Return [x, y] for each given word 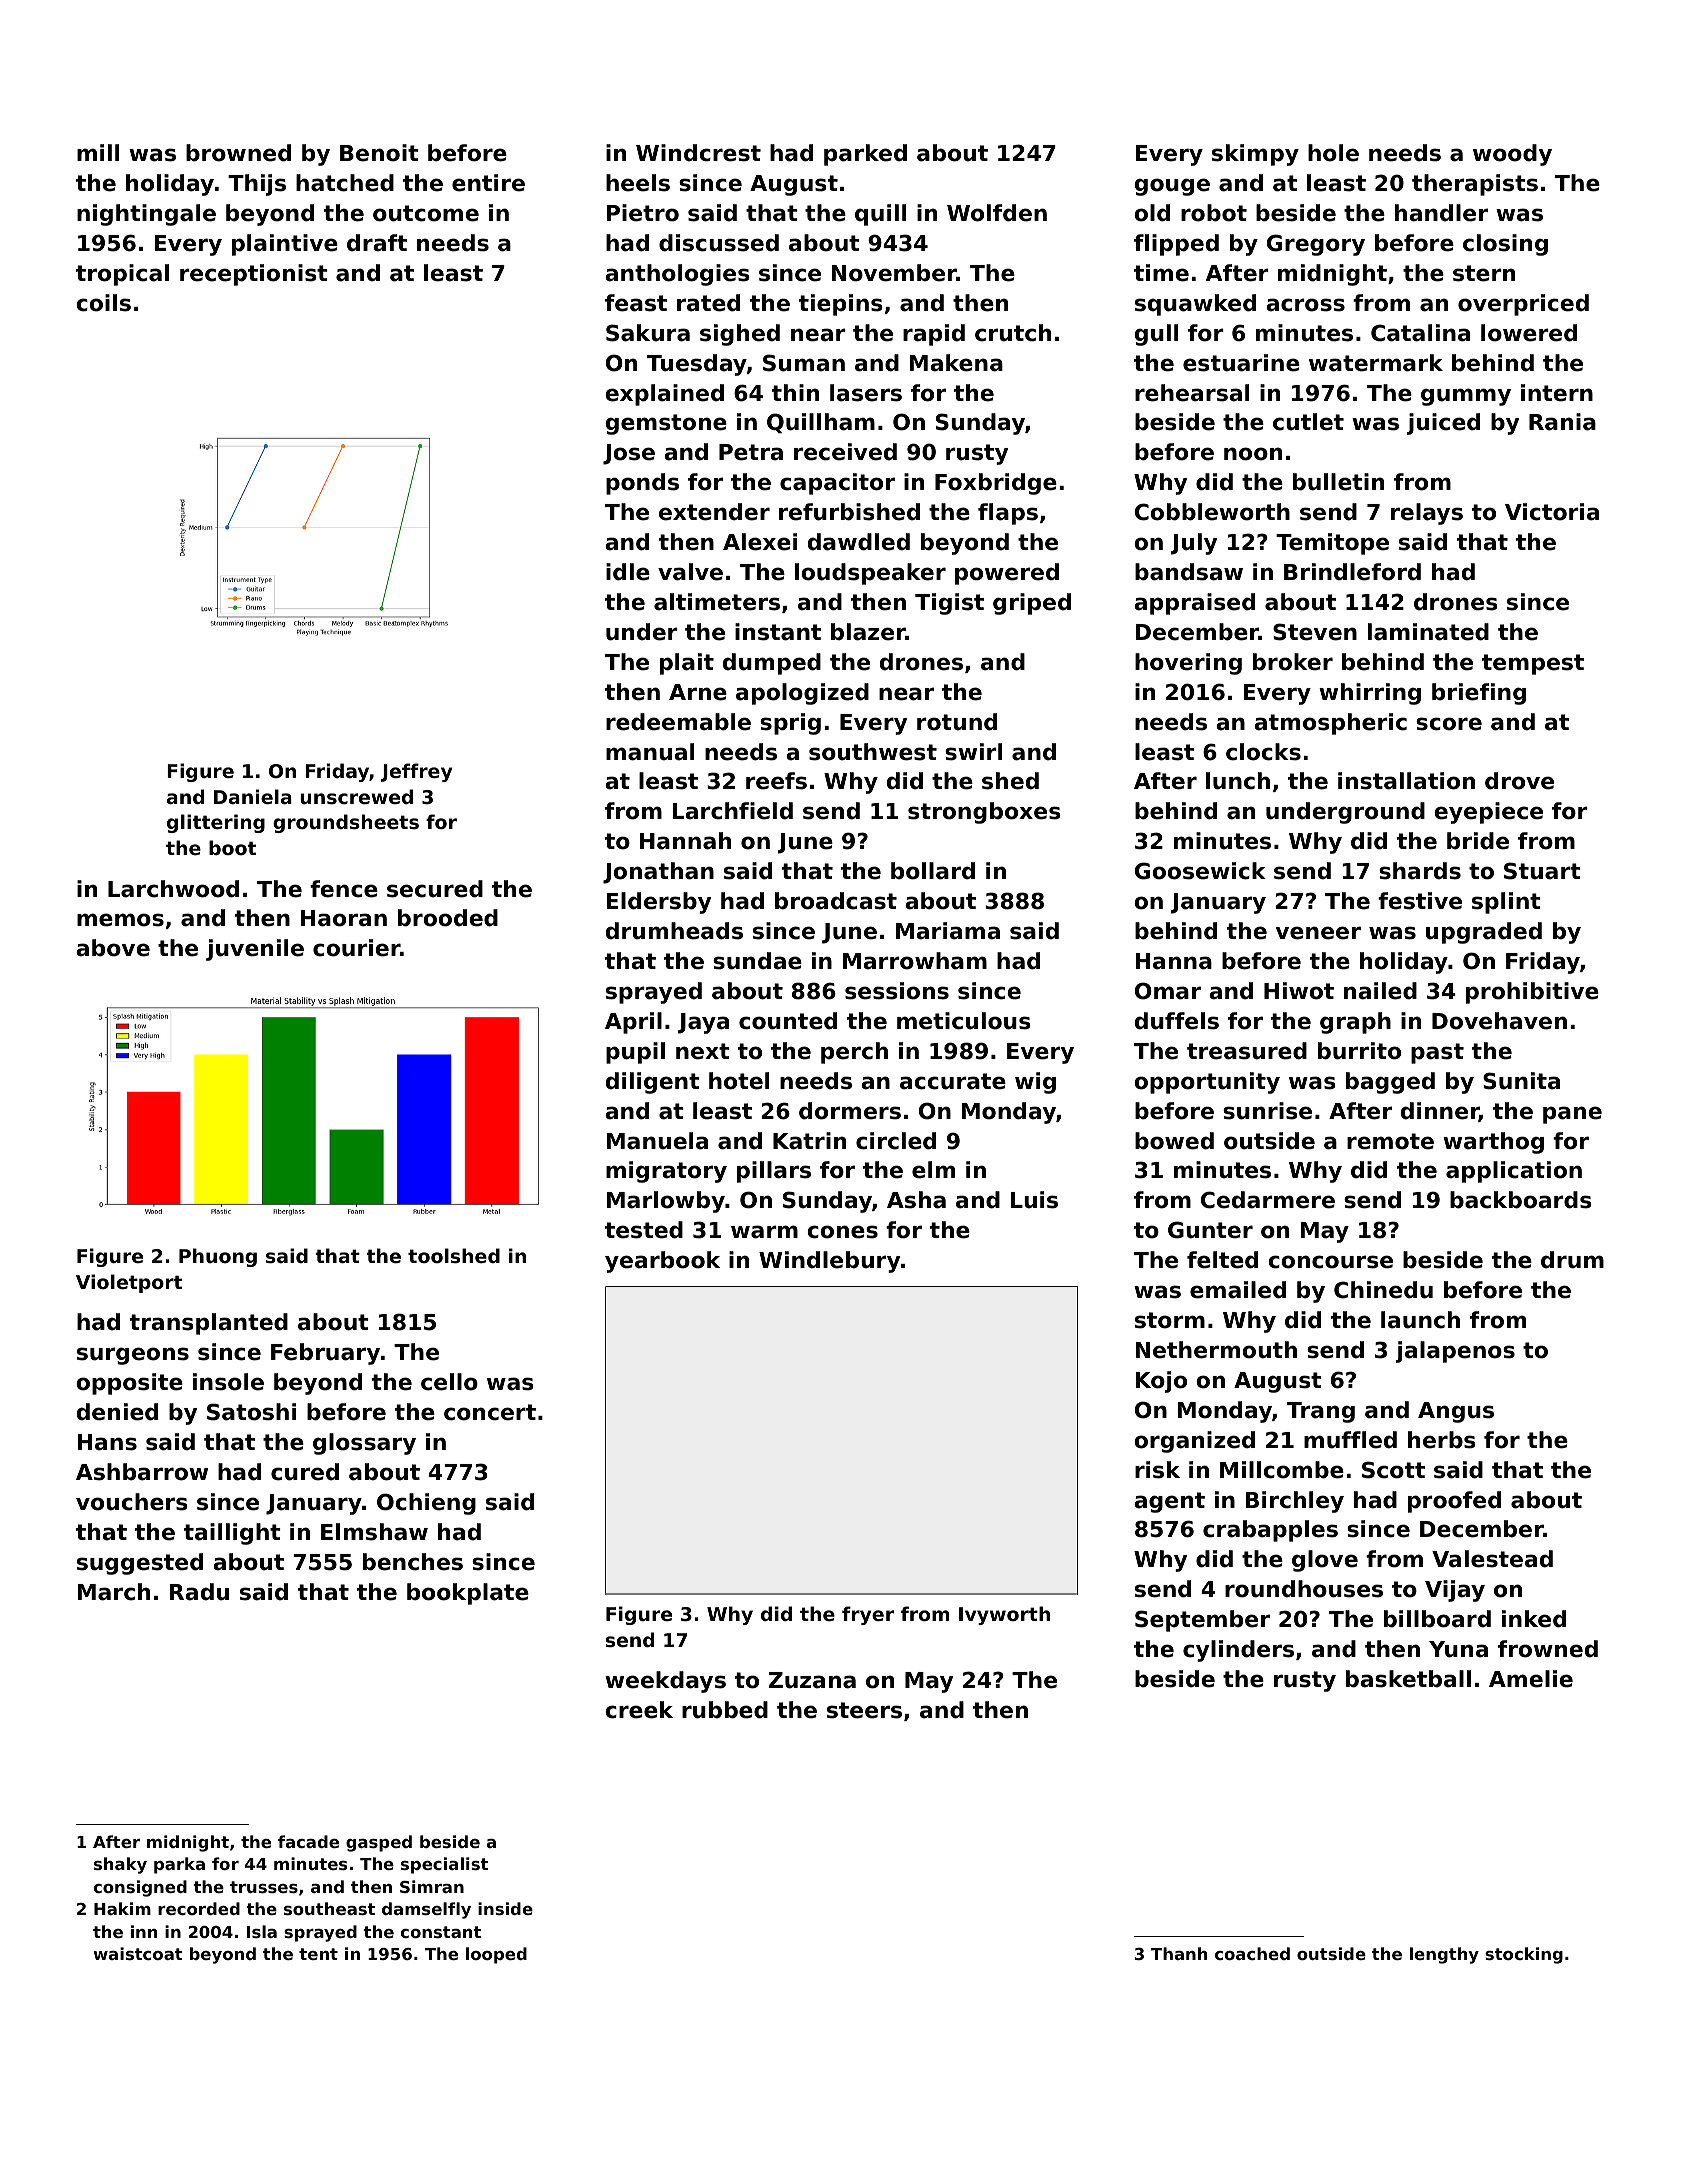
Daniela [253, 796]
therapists [1475, 185]
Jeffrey [416, 772]
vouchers [132, 1502]
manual [650, 752]
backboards [1521, 1200]
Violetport [129, 1283]
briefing [1479, 694]
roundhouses [1304, 1589]
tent [318, 1954]
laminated [1428, 632]
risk [1157, 1470]
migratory [666, 1172]
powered [1007, 574]
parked [865, 155]
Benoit [379, 153]
